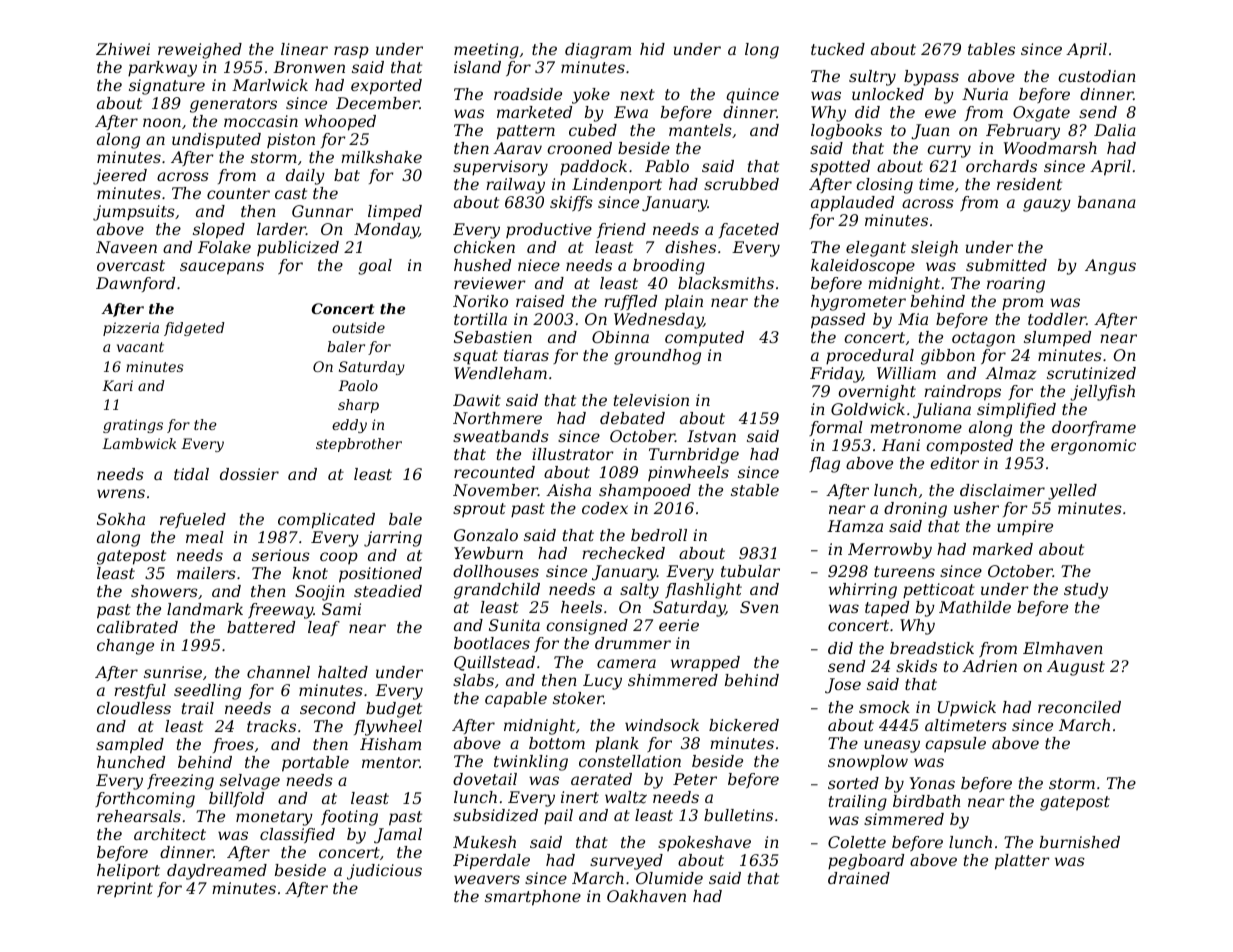 The image size is (1233, 952). What do you see at coordinates (859, 878) in the screenshot?
I see `drained` at bounding box center [859, 878].
